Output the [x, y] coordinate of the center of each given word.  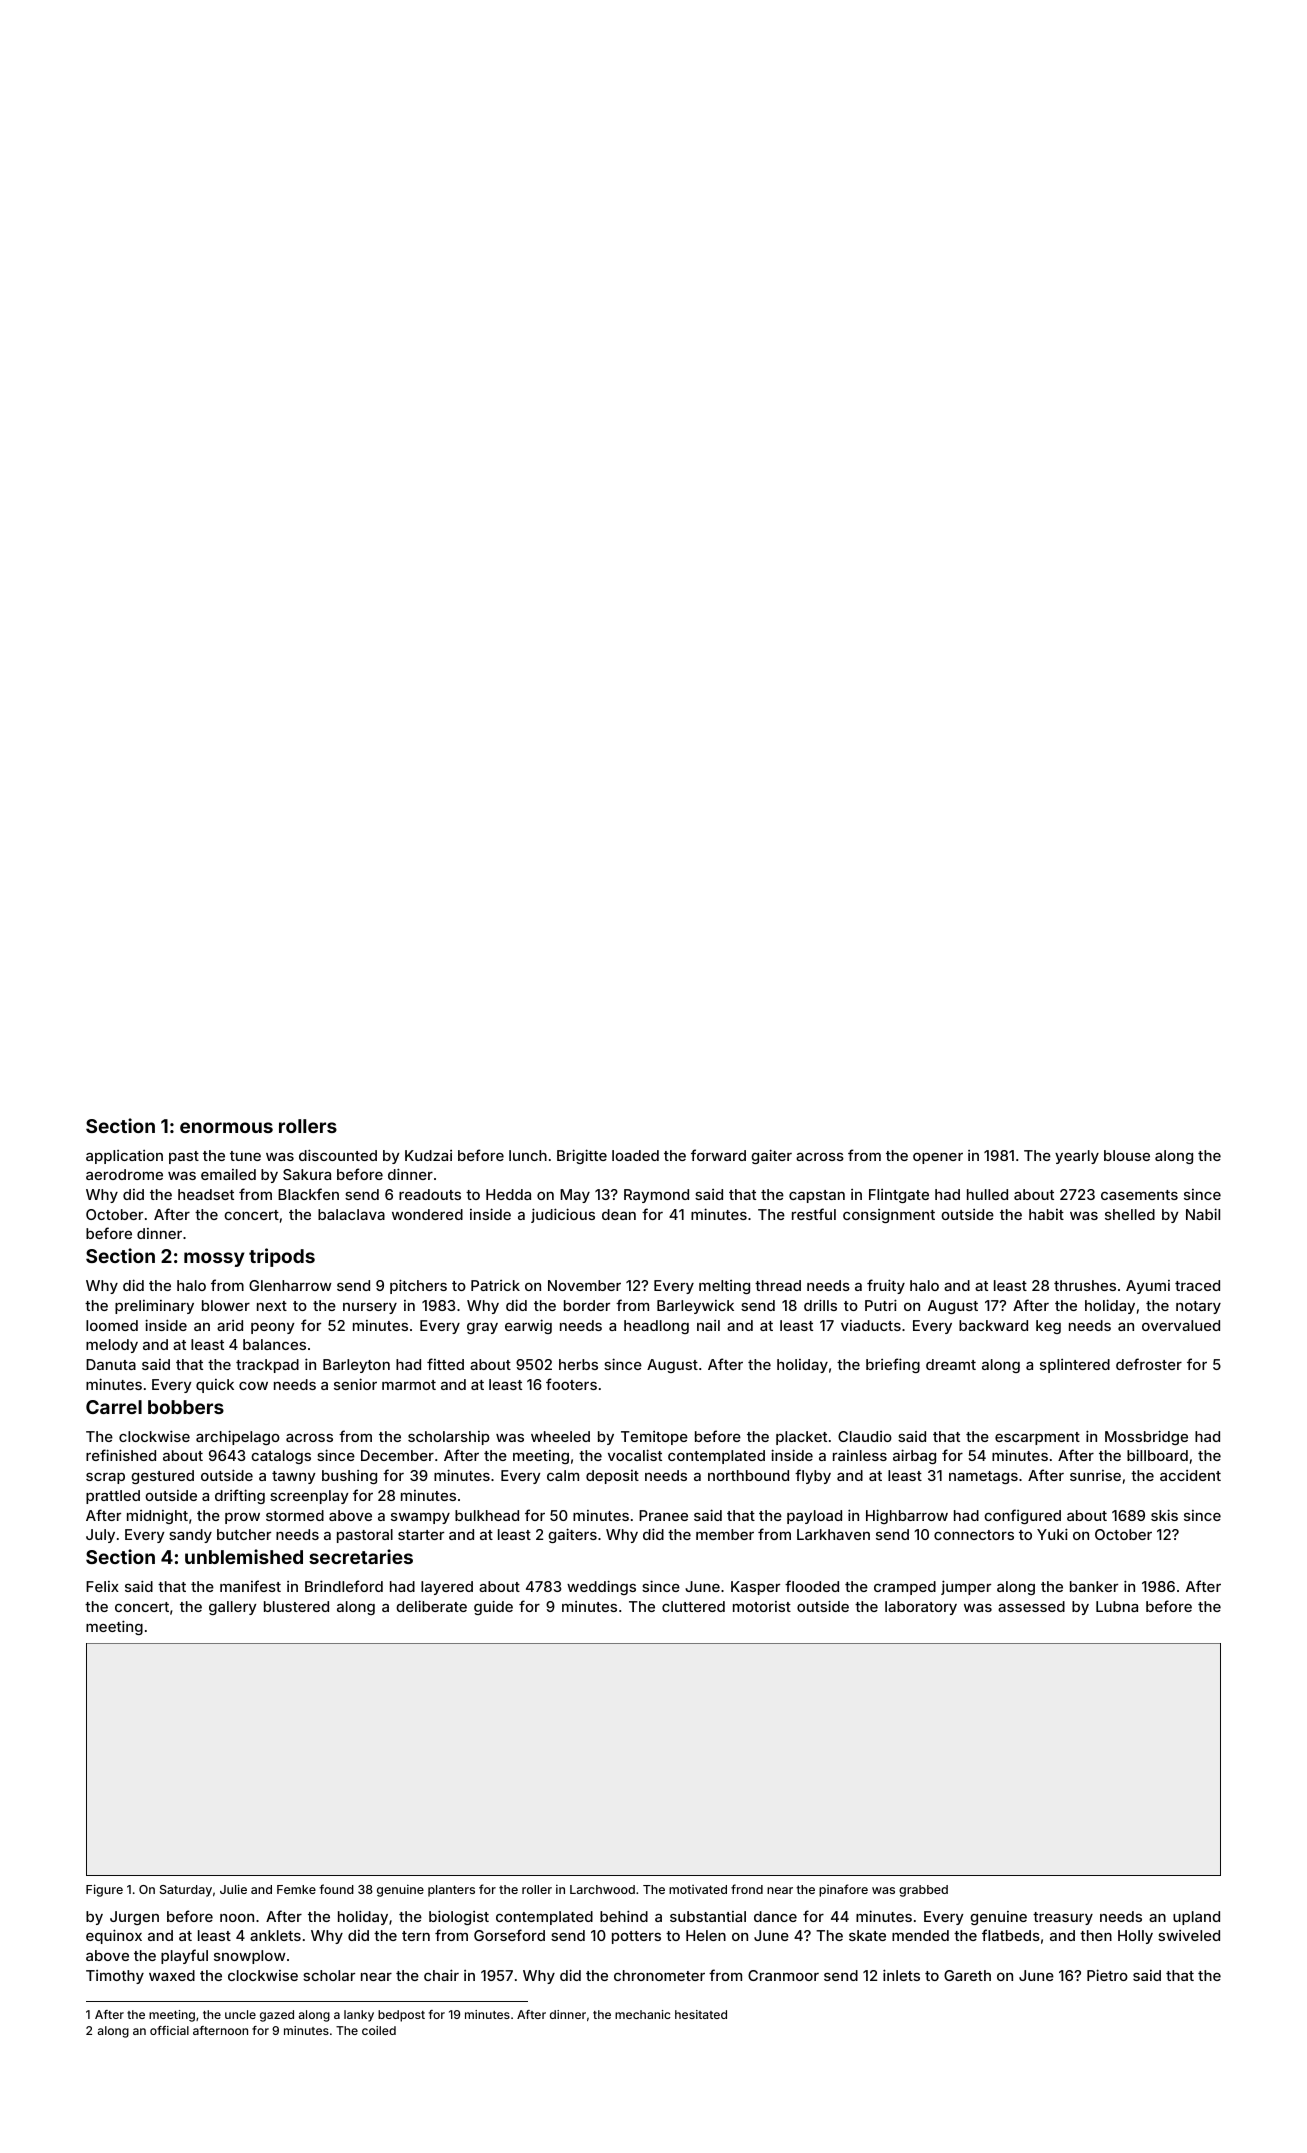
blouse [1127, 1155]
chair [441, 1975]
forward [718, 1155]
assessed [1031, 1606]
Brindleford [344, 1586]
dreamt [951, 1364]
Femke [296, 1889]
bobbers [186, 1407]
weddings [601, 1587]
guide [493, 1607]
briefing [893, 1365]
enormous [226, 1127]
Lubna [1117, 1606]
